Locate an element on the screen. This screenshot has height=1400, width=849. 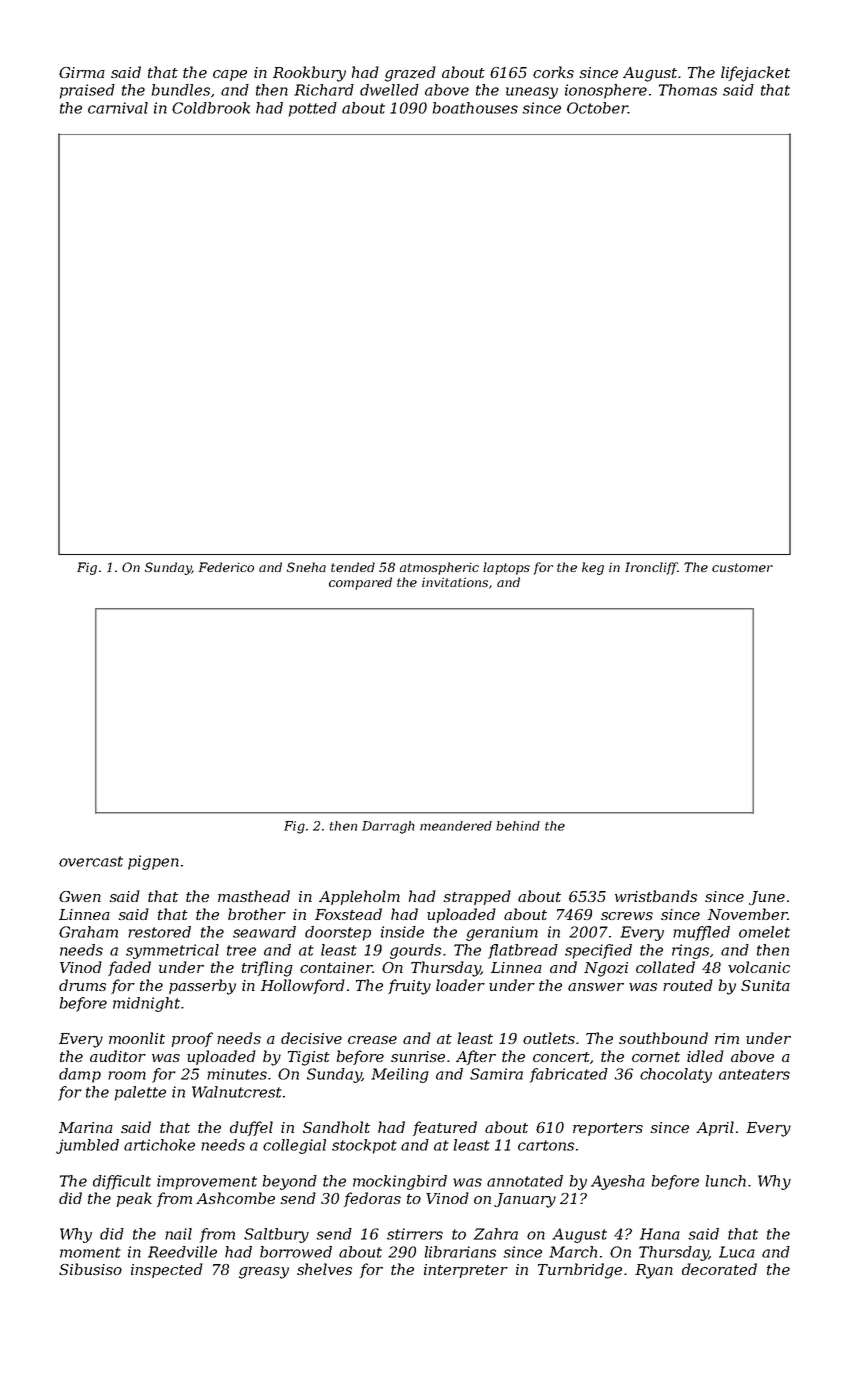
Federico is located at coordinates (226, 567).
